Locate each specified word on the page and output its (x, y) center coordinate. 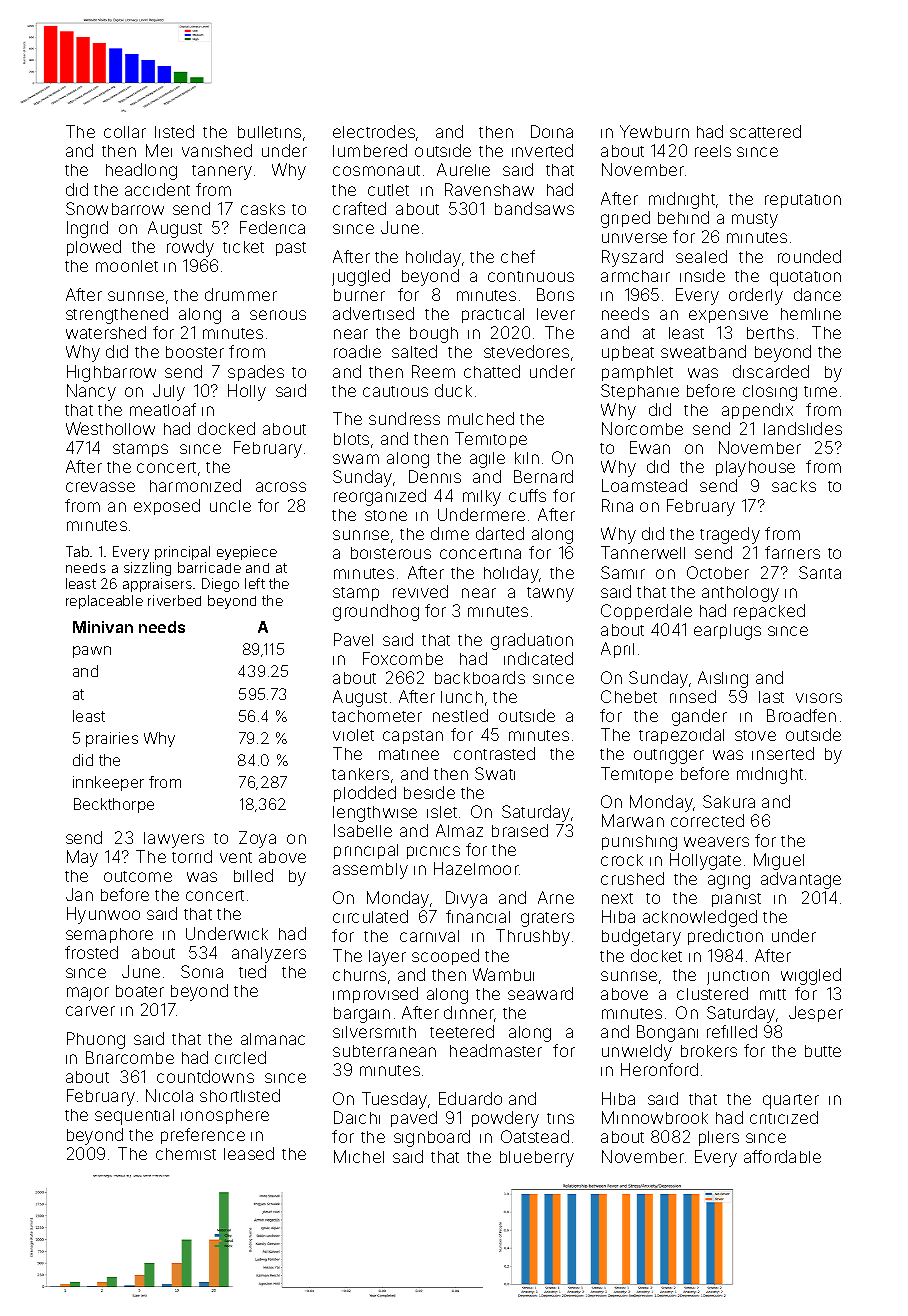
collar (125, 132)
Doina (552, 131)
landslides (803, 428)
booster (195, 352)
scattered (765, 131)
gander (699, 717)
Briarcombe (130, 1057)
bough (434, 335)
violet (353, 735)
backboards (480, 677)
